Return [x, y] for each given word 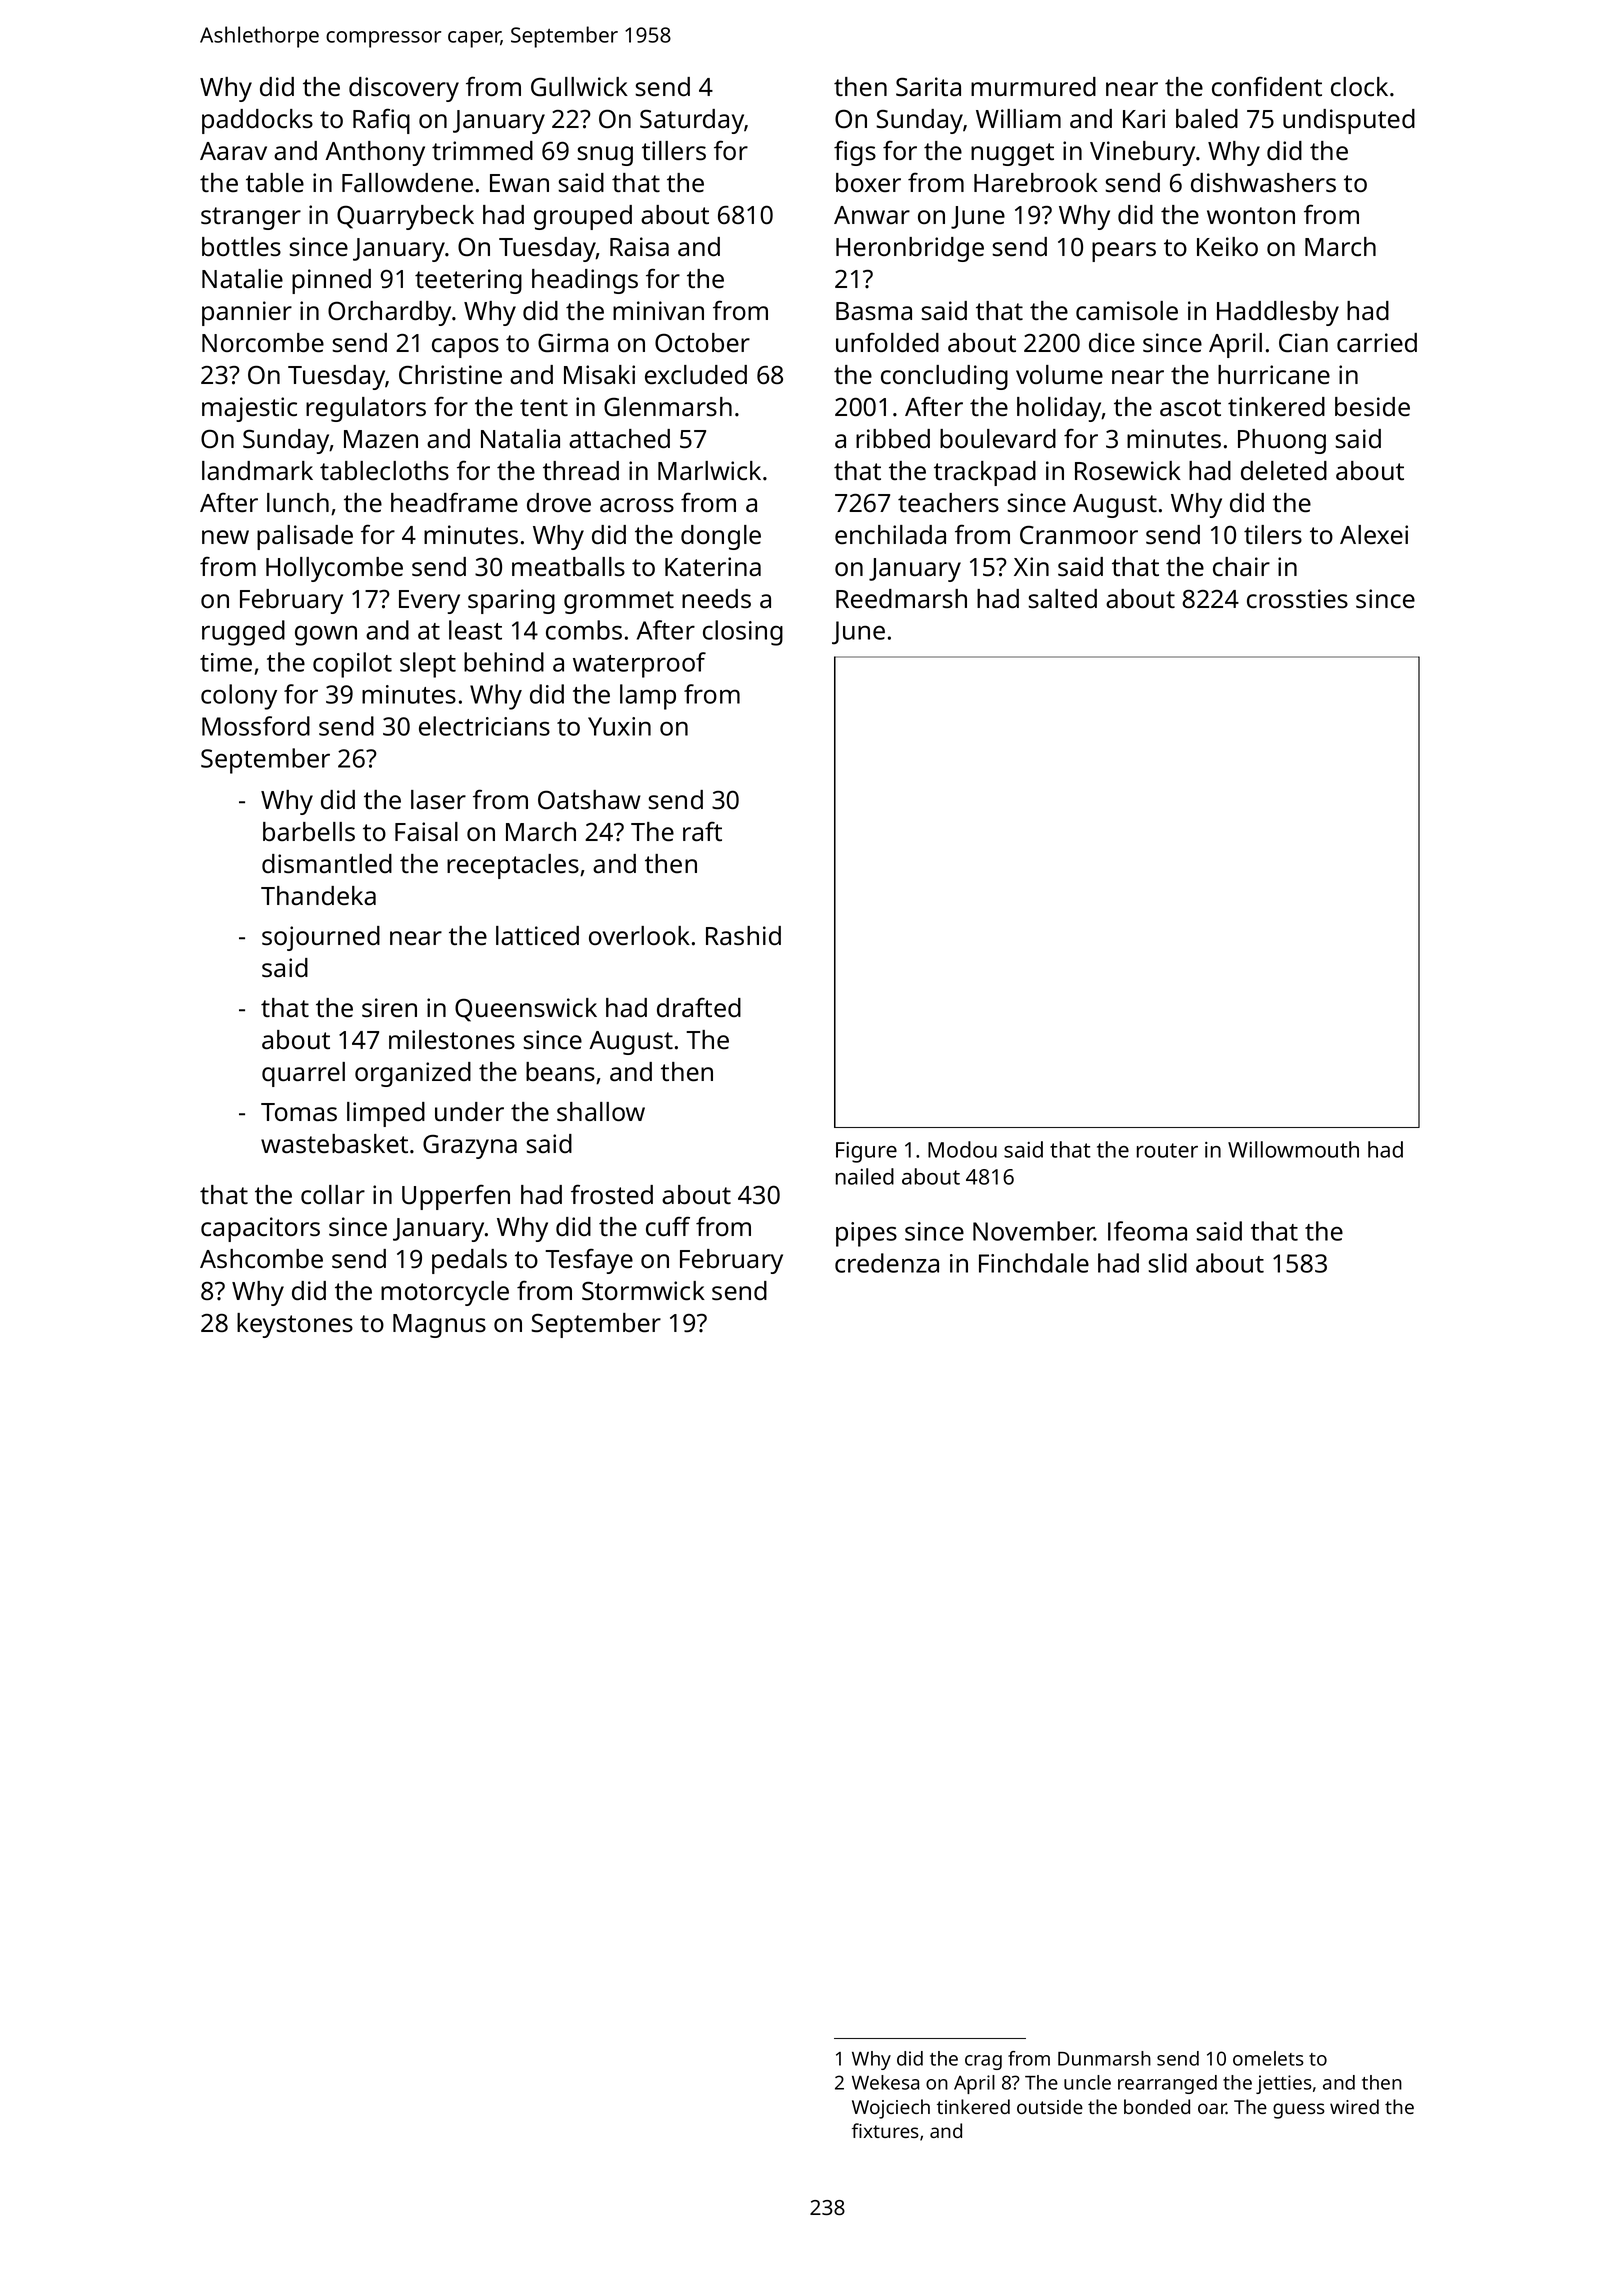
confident [1267, 86]
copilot [352, 665]
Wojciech [891, 2109]
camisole [1127, 311]
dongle [721, 537]
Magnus [439, 1326]
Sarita [928, 87]
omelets [1268, 2058]
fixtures [885, 2130]
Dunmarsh [1104, 2058]
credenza [887, 1263]
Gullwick [579, 87]
